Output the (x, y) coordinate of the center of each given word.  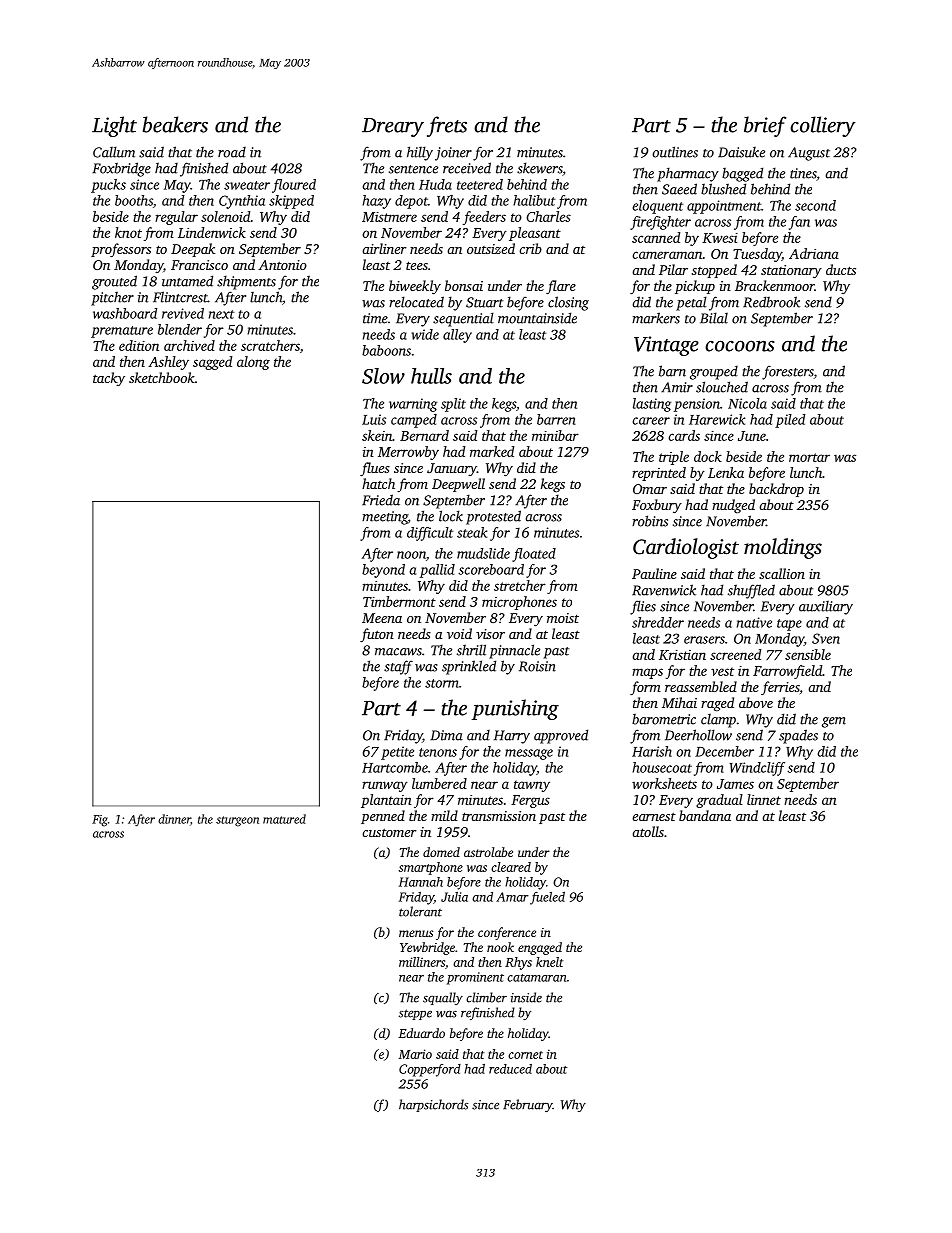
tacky (109, 379)
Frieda (381, 500)
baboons (386, 350)
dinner (174, 819)
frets (447, 126)
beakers (175, 124)
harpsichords (434, 1105)
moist (563, 618)
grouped (714, 372)
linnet (764, 799)
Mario (415, 1054)
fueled (547, 898)
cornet (525, 1055)
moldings (783, 548)
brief (765, 126)
